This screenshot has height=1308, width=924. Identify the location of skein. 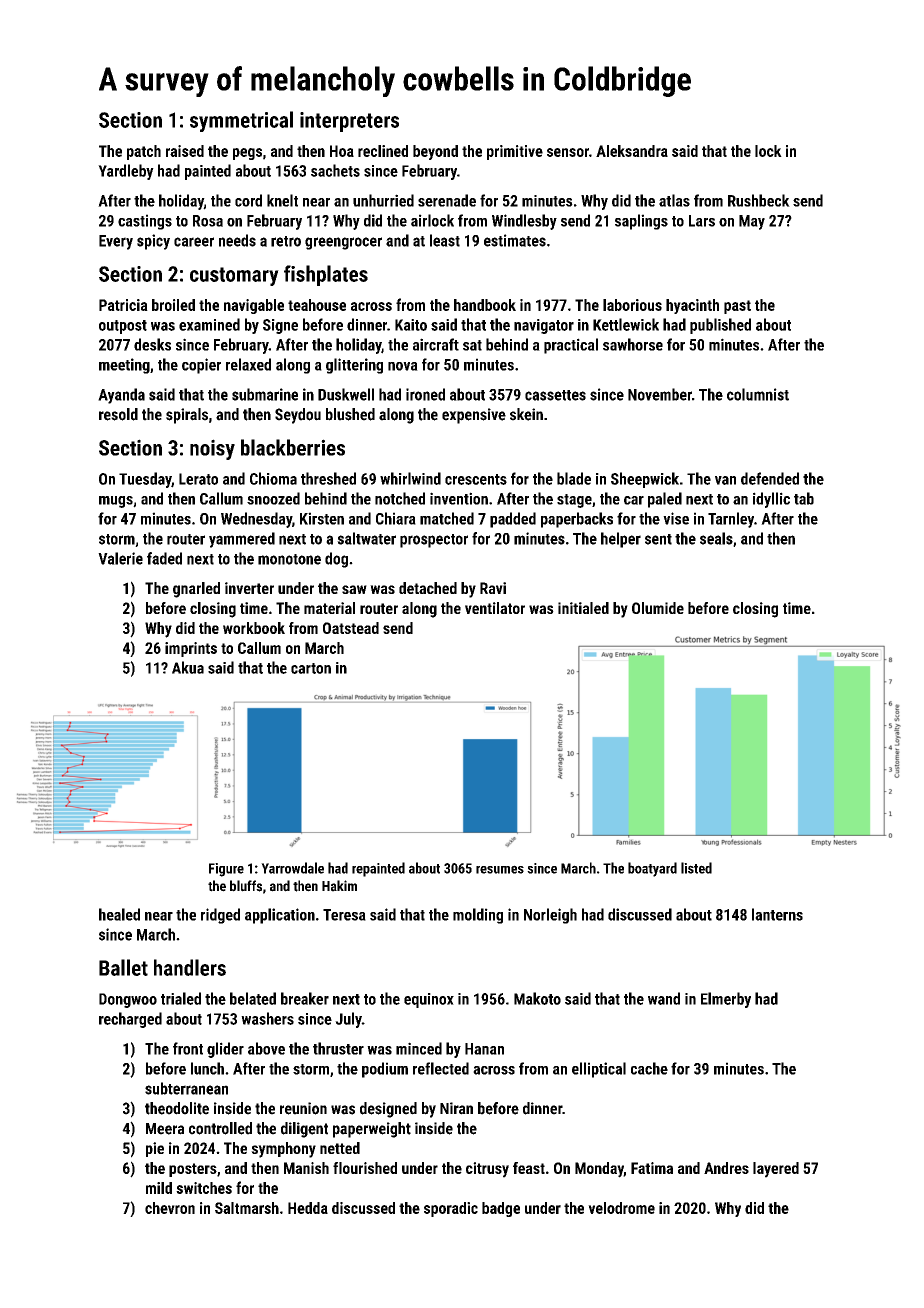
(526, 414).
